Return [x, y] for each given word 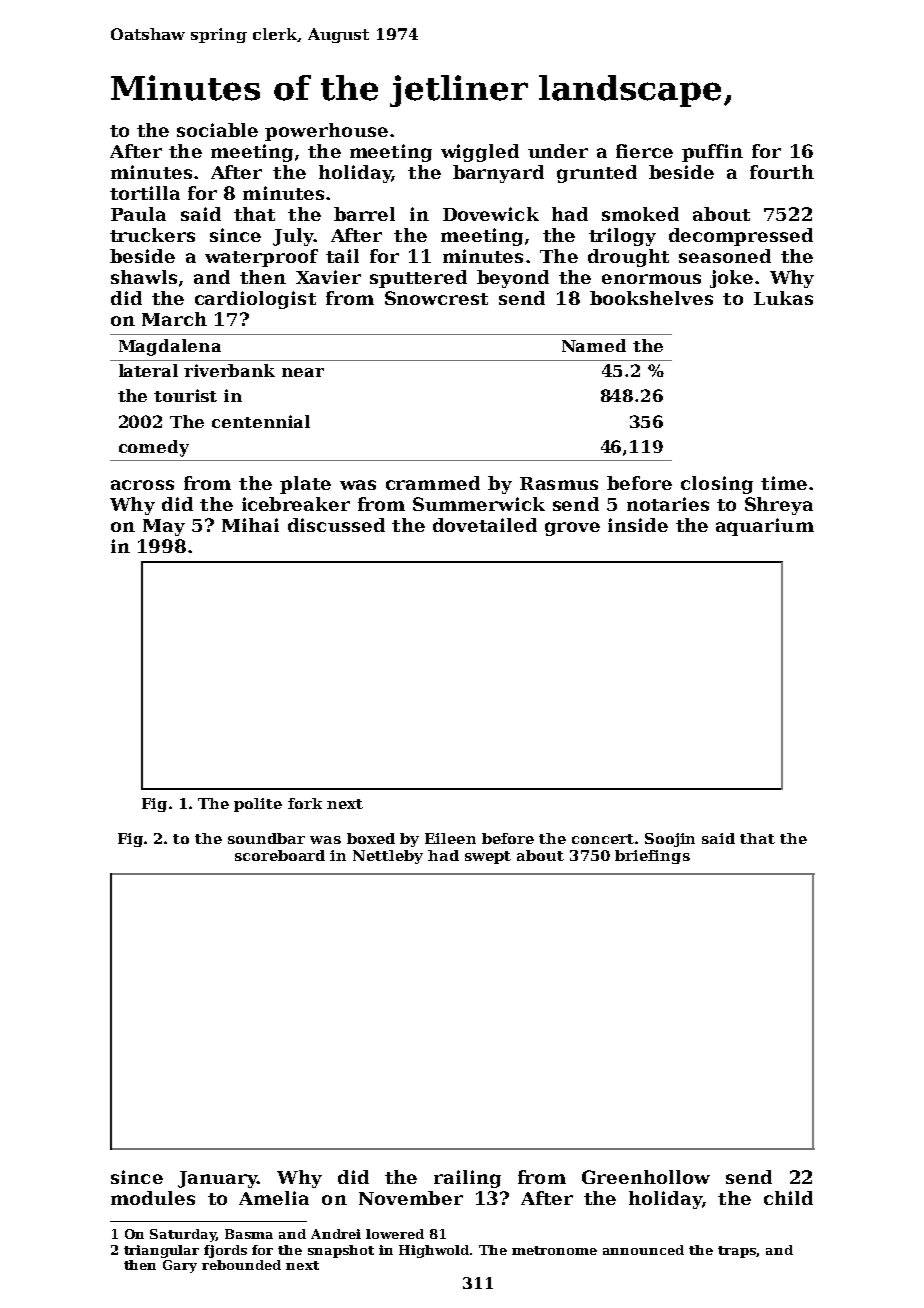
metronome [554, 1250]
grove [572, 529]
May [164, 527]
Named [594, 345]
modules [153, 1198]
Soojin [670, 840]
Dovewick [491, 214]
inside [638, 525]
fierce [644, 151]
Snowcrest [436, 298]
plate [305, 485]
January [217, 1179]
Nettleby [388, 857]
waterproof [261, 258]
